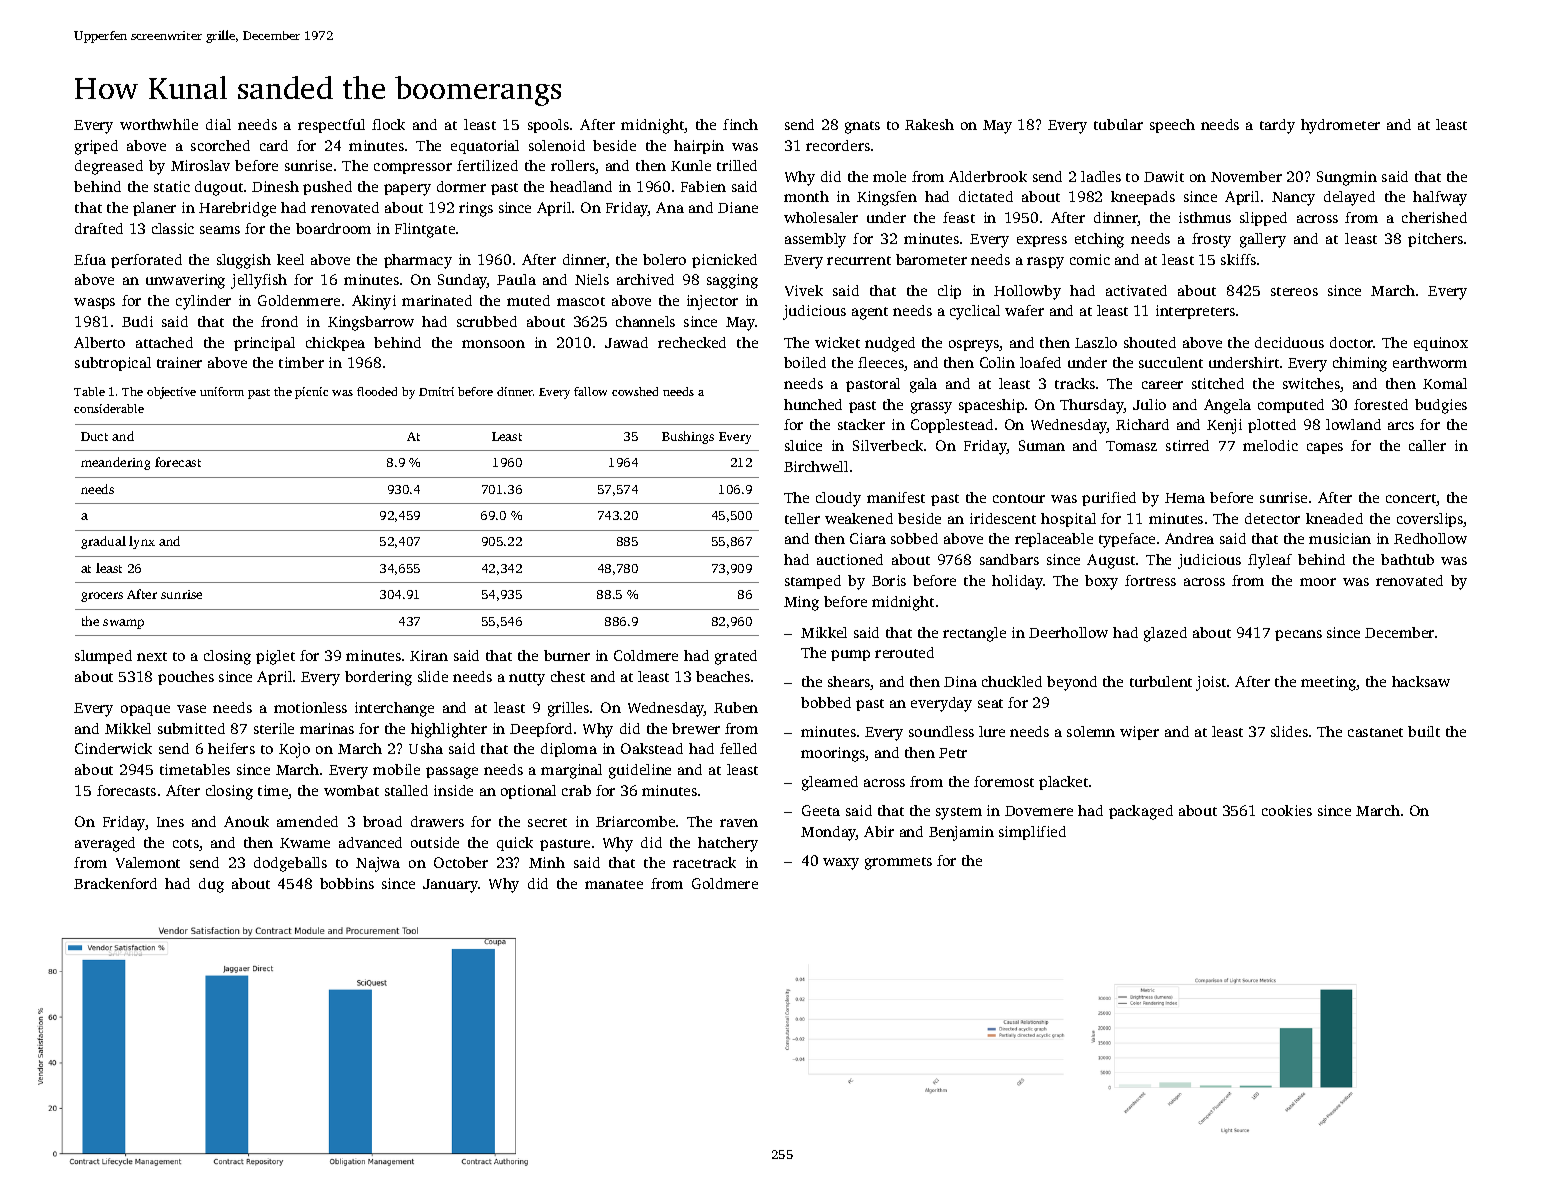 The image size is (1543, 1192). Describe the element at coordinates (898, 863) in the page. I see `grommets` at that location.
